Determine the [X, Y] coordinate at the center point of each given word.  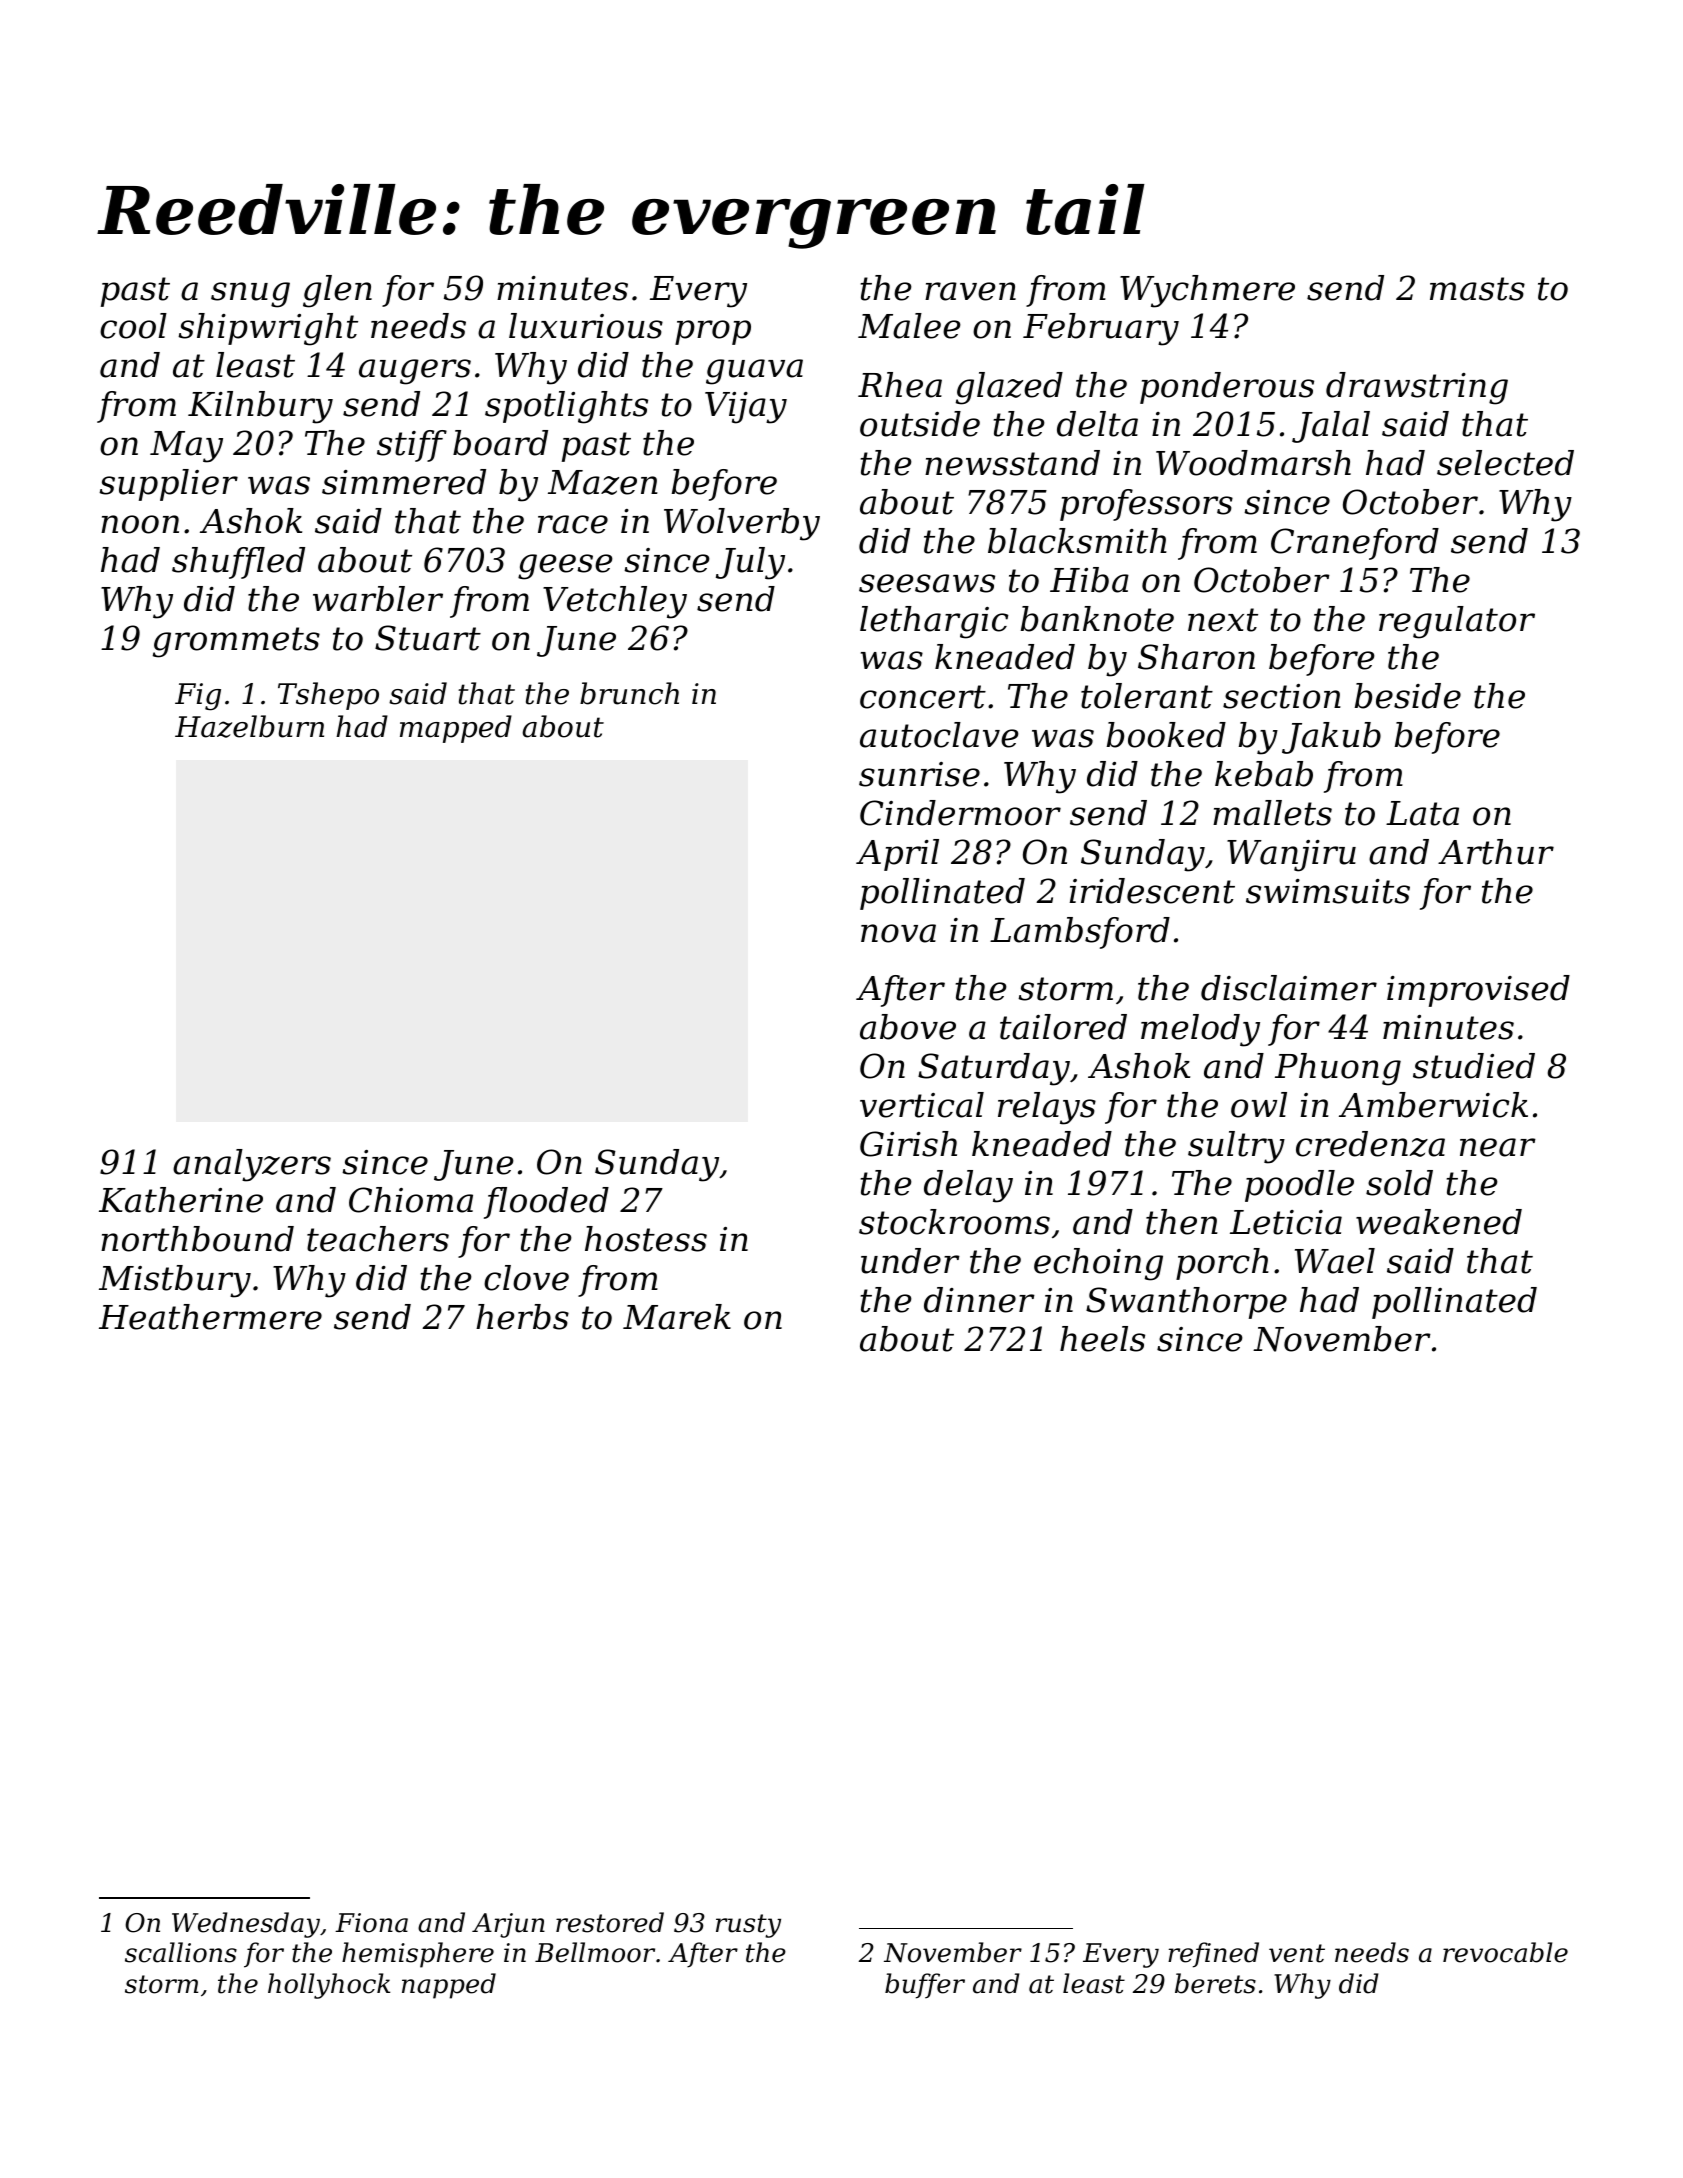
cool [133, 326]
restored [610, 1922]
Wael [1335, 1261]
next [1223, 620]
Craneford [1355, 544]
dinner [979, 1300]
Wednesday [246, 1925]
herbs [522, 1317]
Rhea [900, 385]
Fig [198, 697]
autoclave [939, 735]
